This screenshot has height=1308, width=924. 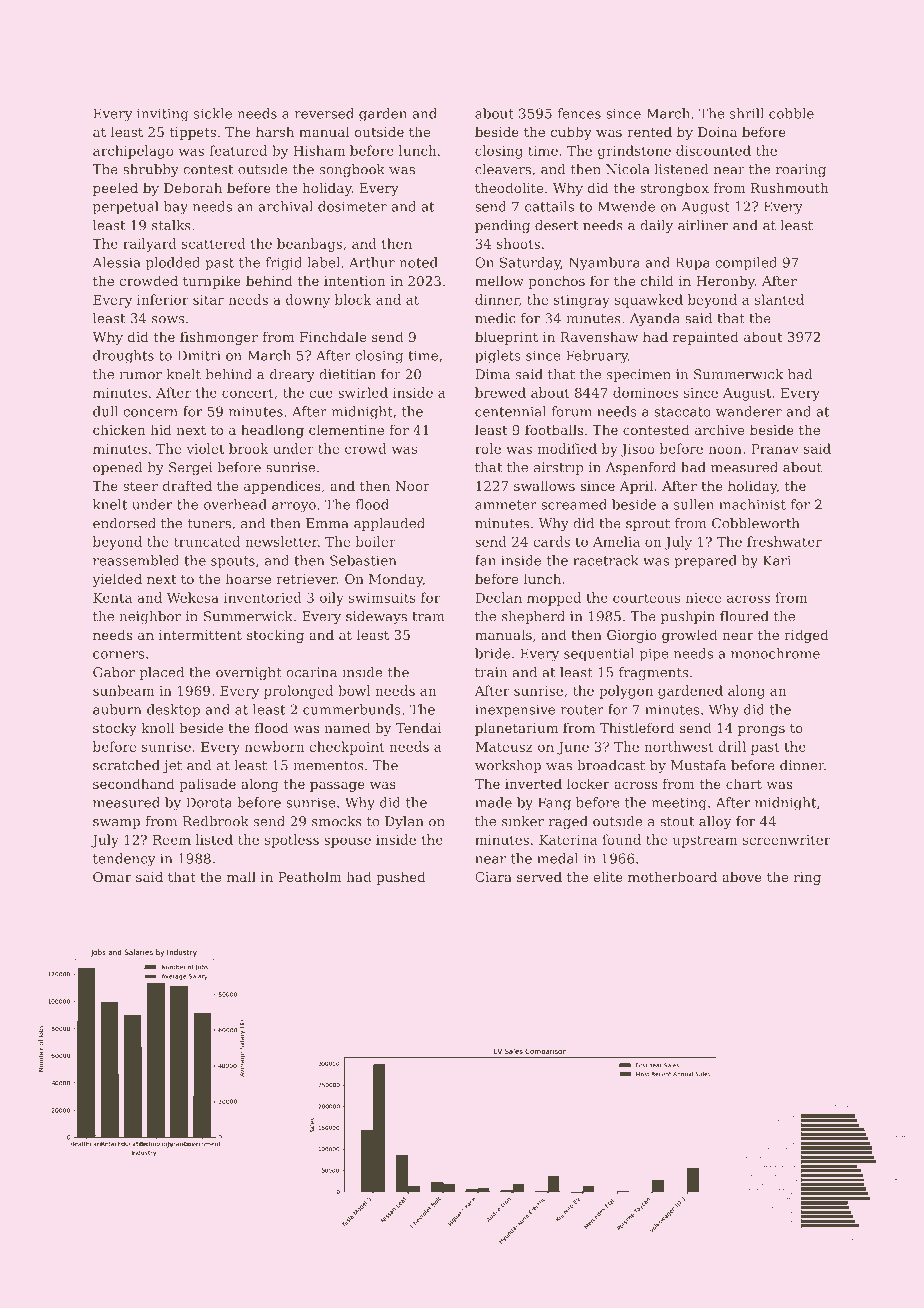 What do you see at coordinates (688, 617) in the screenshot?
I see `pushpin` at bounding box center [688, 617].
